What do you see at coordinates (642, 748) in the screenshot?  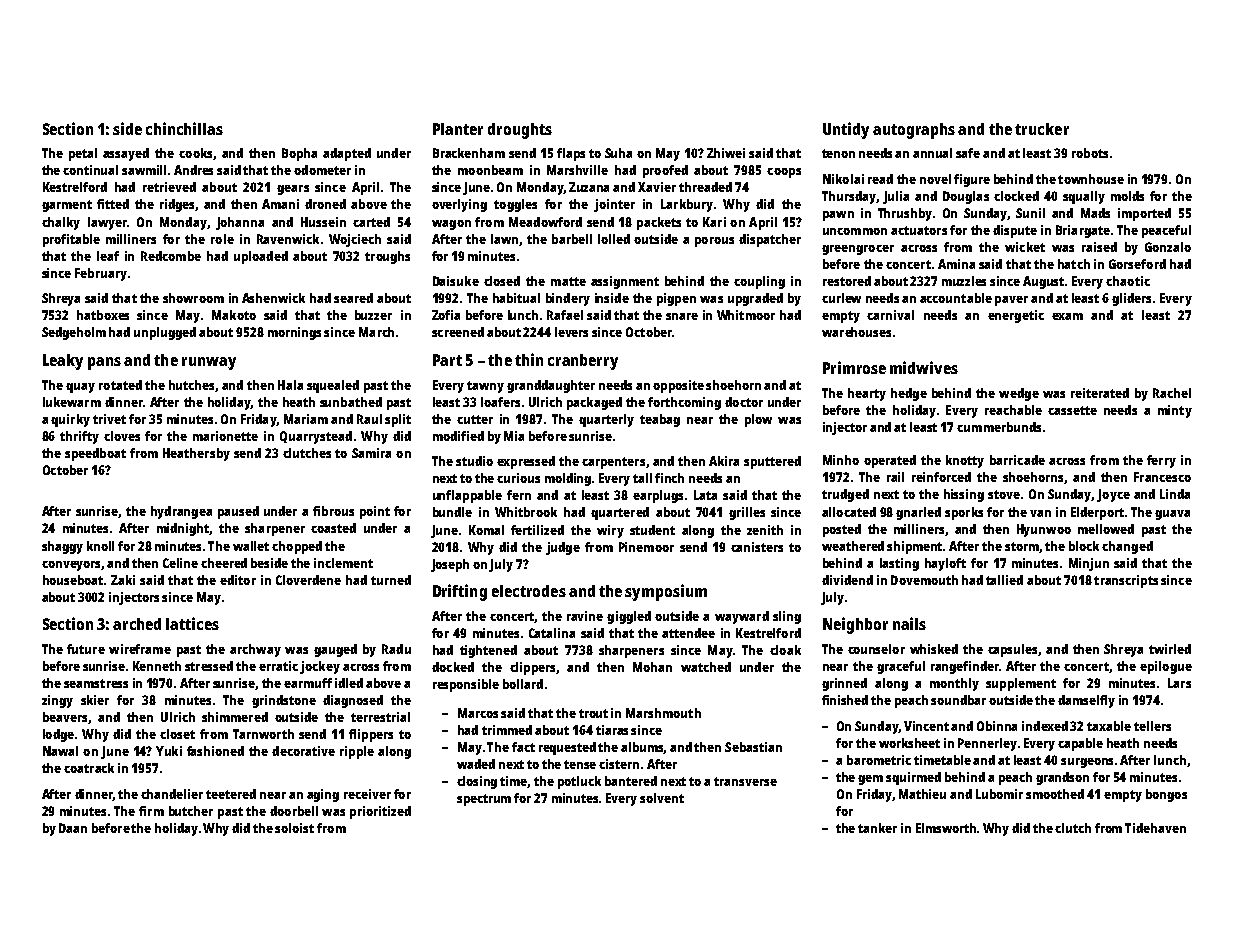 I see `albums` at bounding box center [642, 748].
